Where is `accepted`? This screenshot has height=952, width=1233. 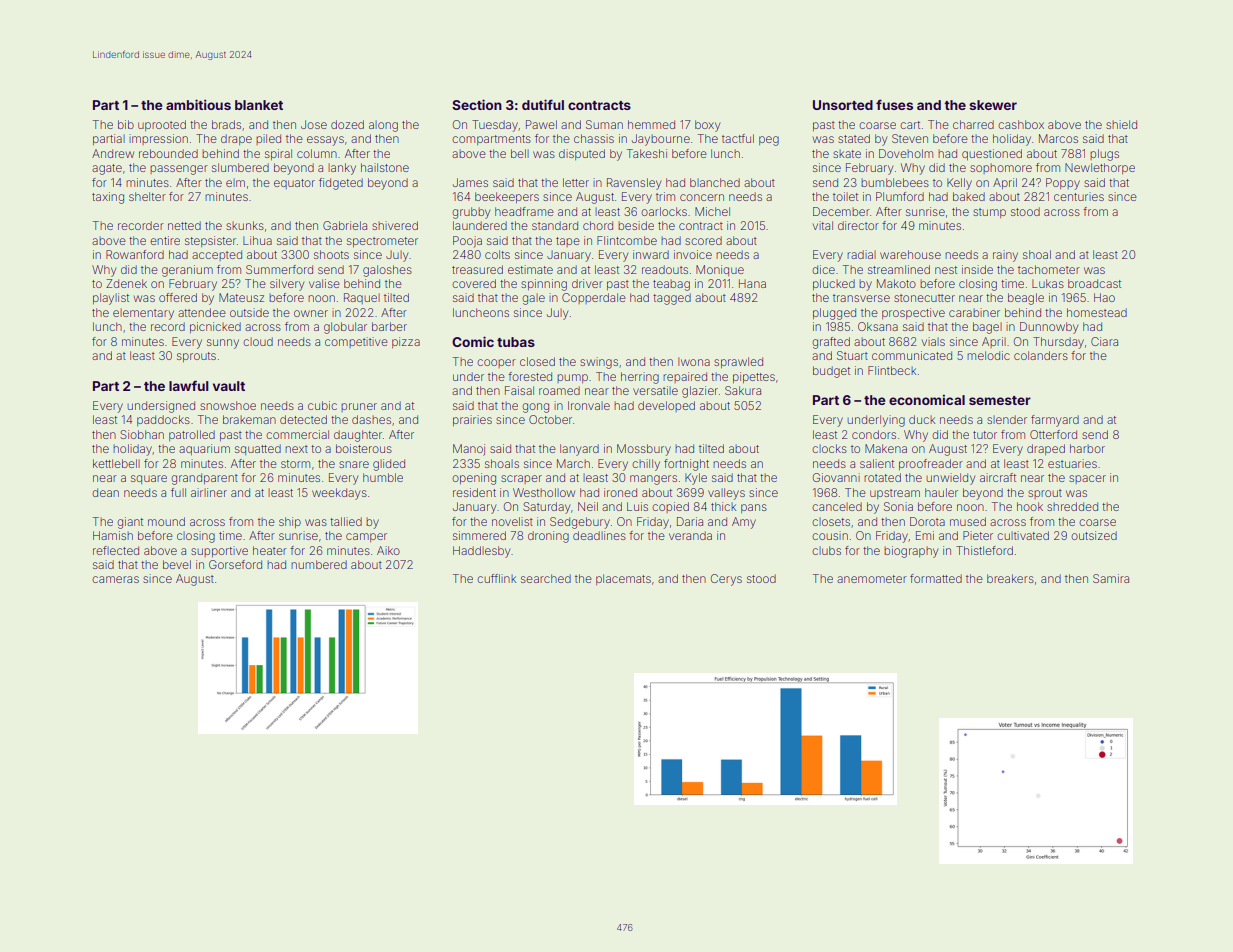 accepted is located at coordinates (217, 255).
